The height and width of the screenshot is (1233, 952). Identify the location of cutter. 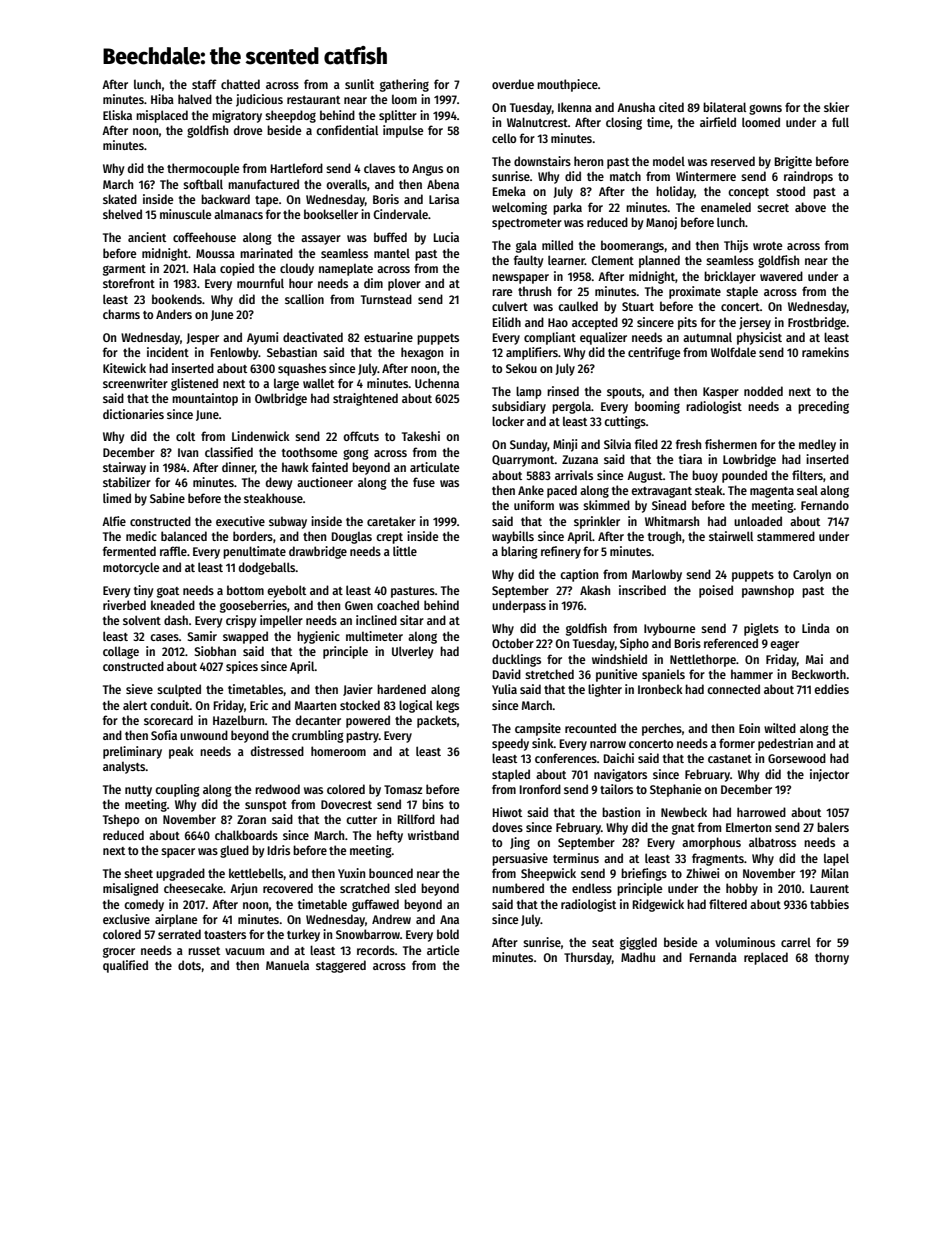
(361, 820).
